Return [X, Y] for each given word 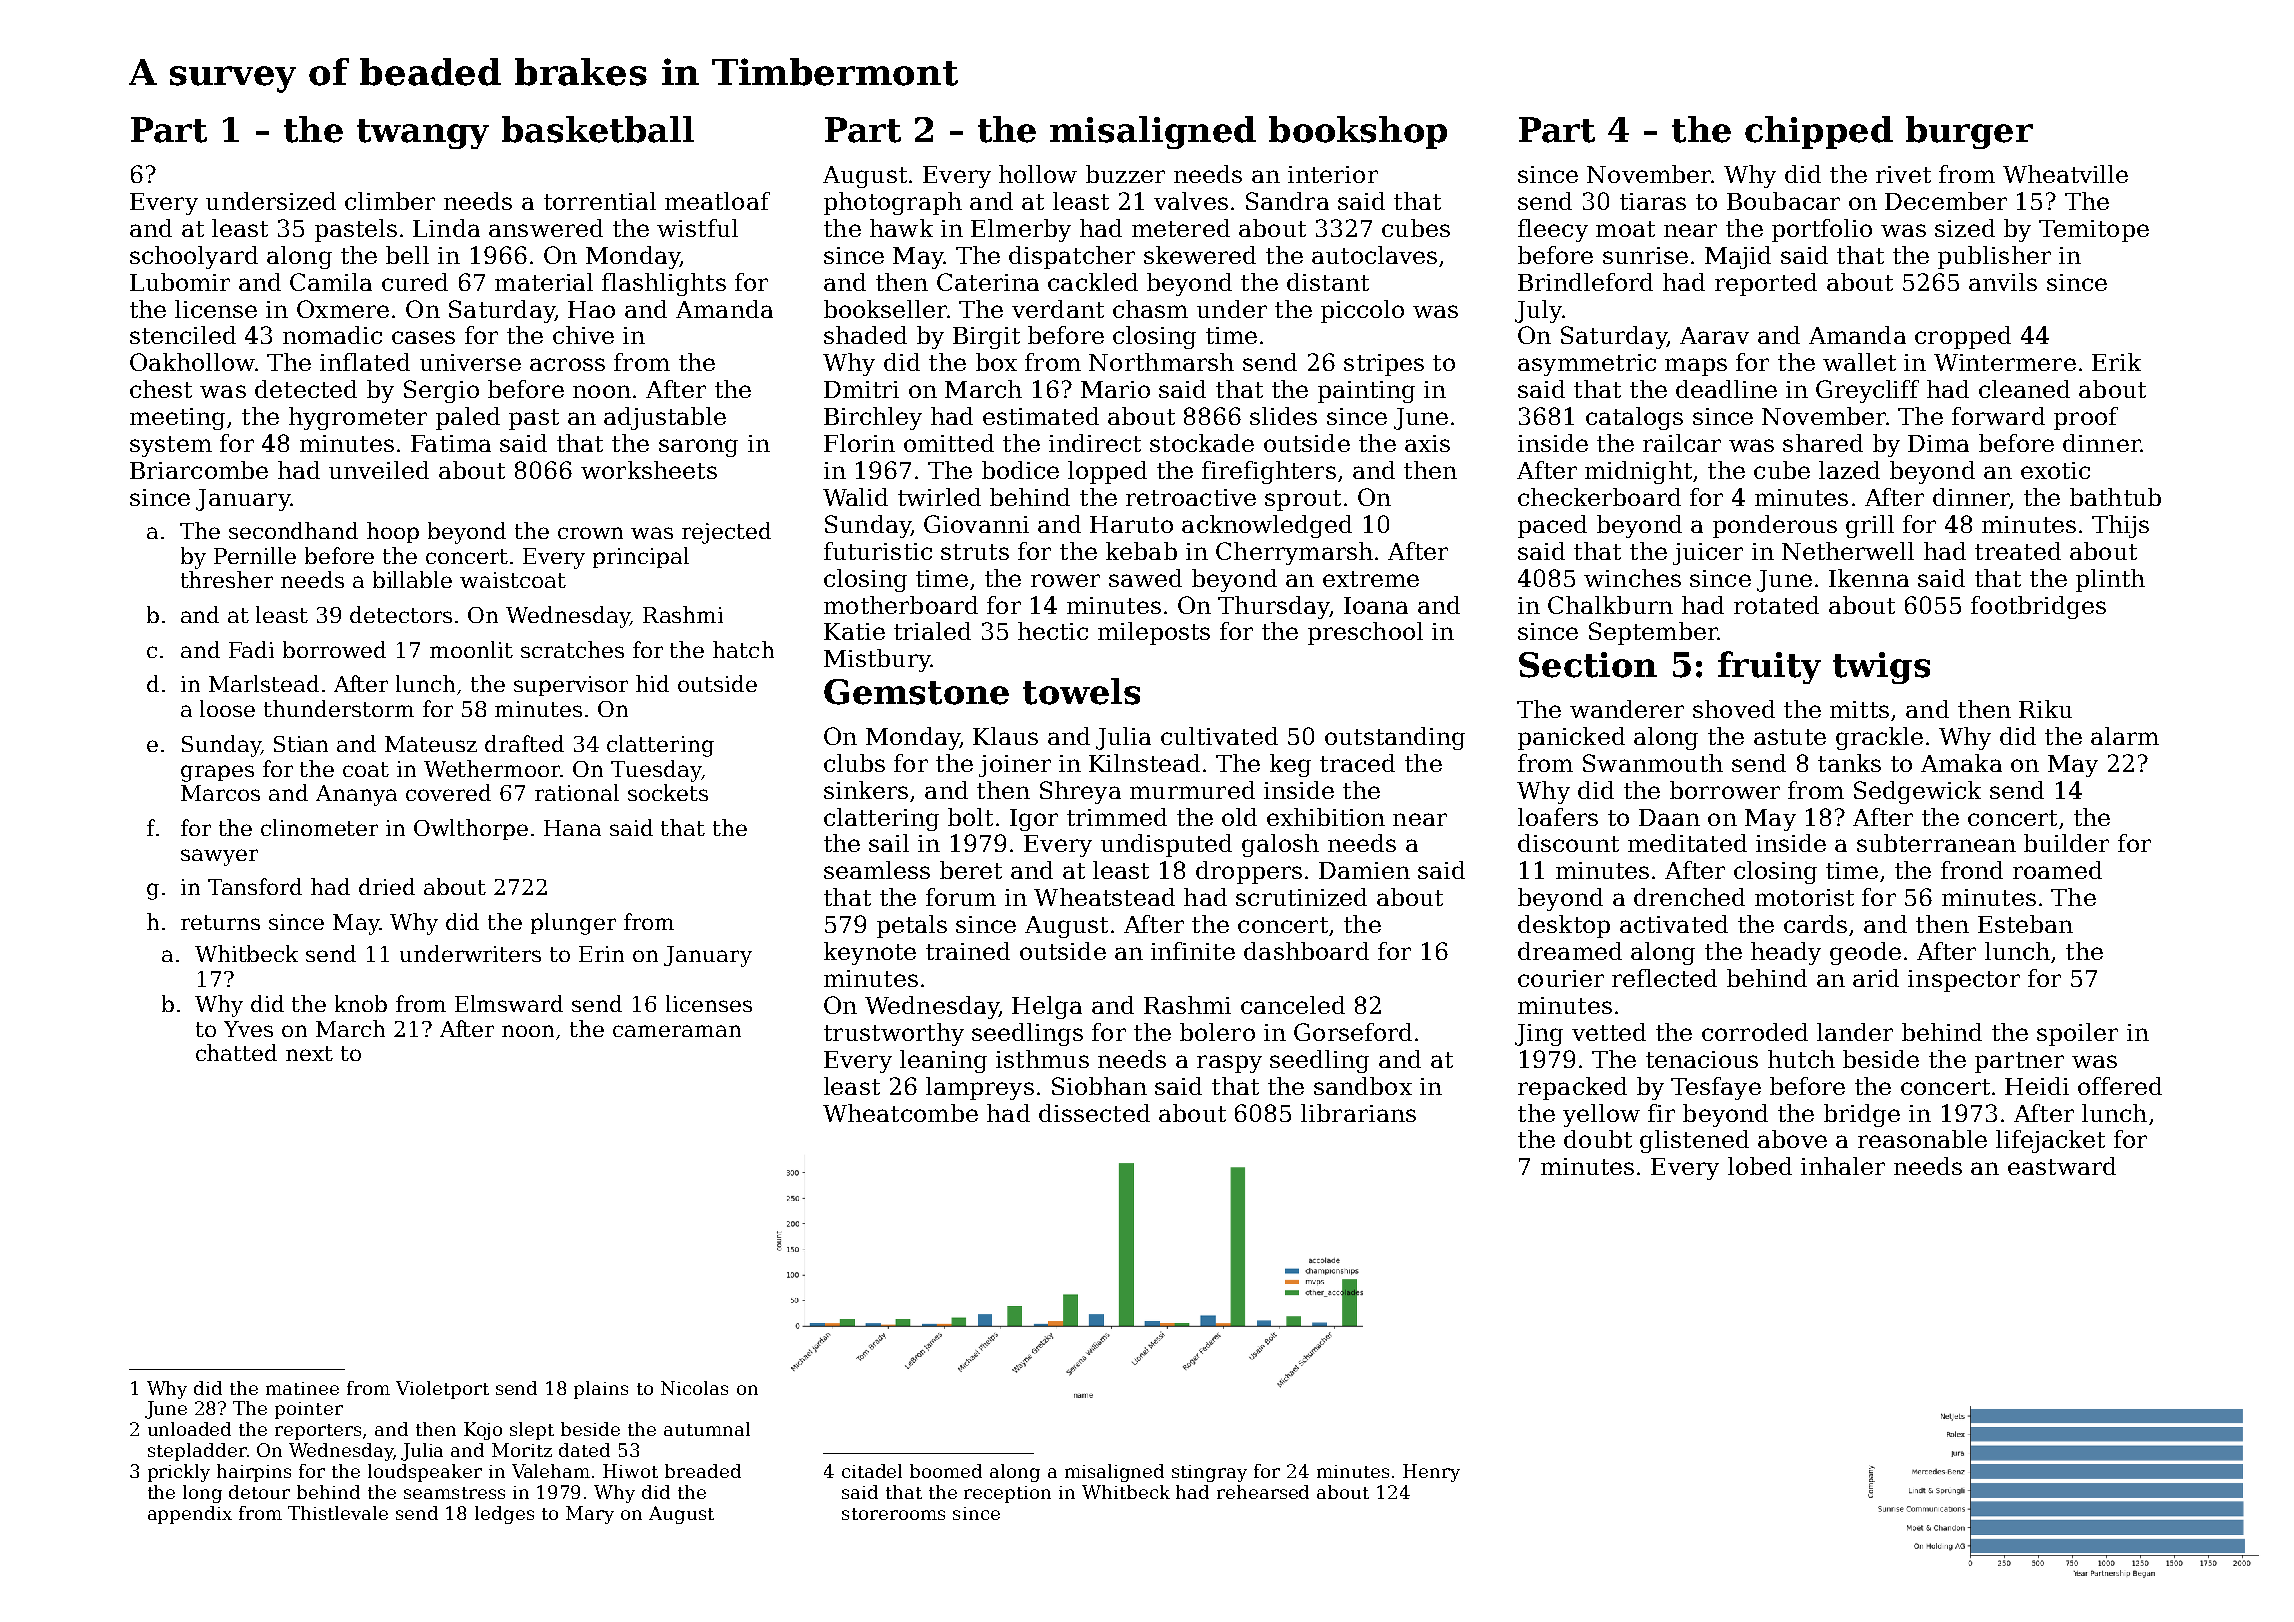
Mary [590, 1515]
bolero [1217, 1032]
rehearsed [1263, 1492]
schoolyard [194, 257]
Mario [1115, 389]
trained [968, 951]
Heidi [2037, 1086]
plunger [573, 924]
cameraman [677, 1031]
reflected [1664, 978]
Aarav [1714, 335]
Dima [1938, 443]
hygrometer [358, 418]
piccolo [1362, 311]
